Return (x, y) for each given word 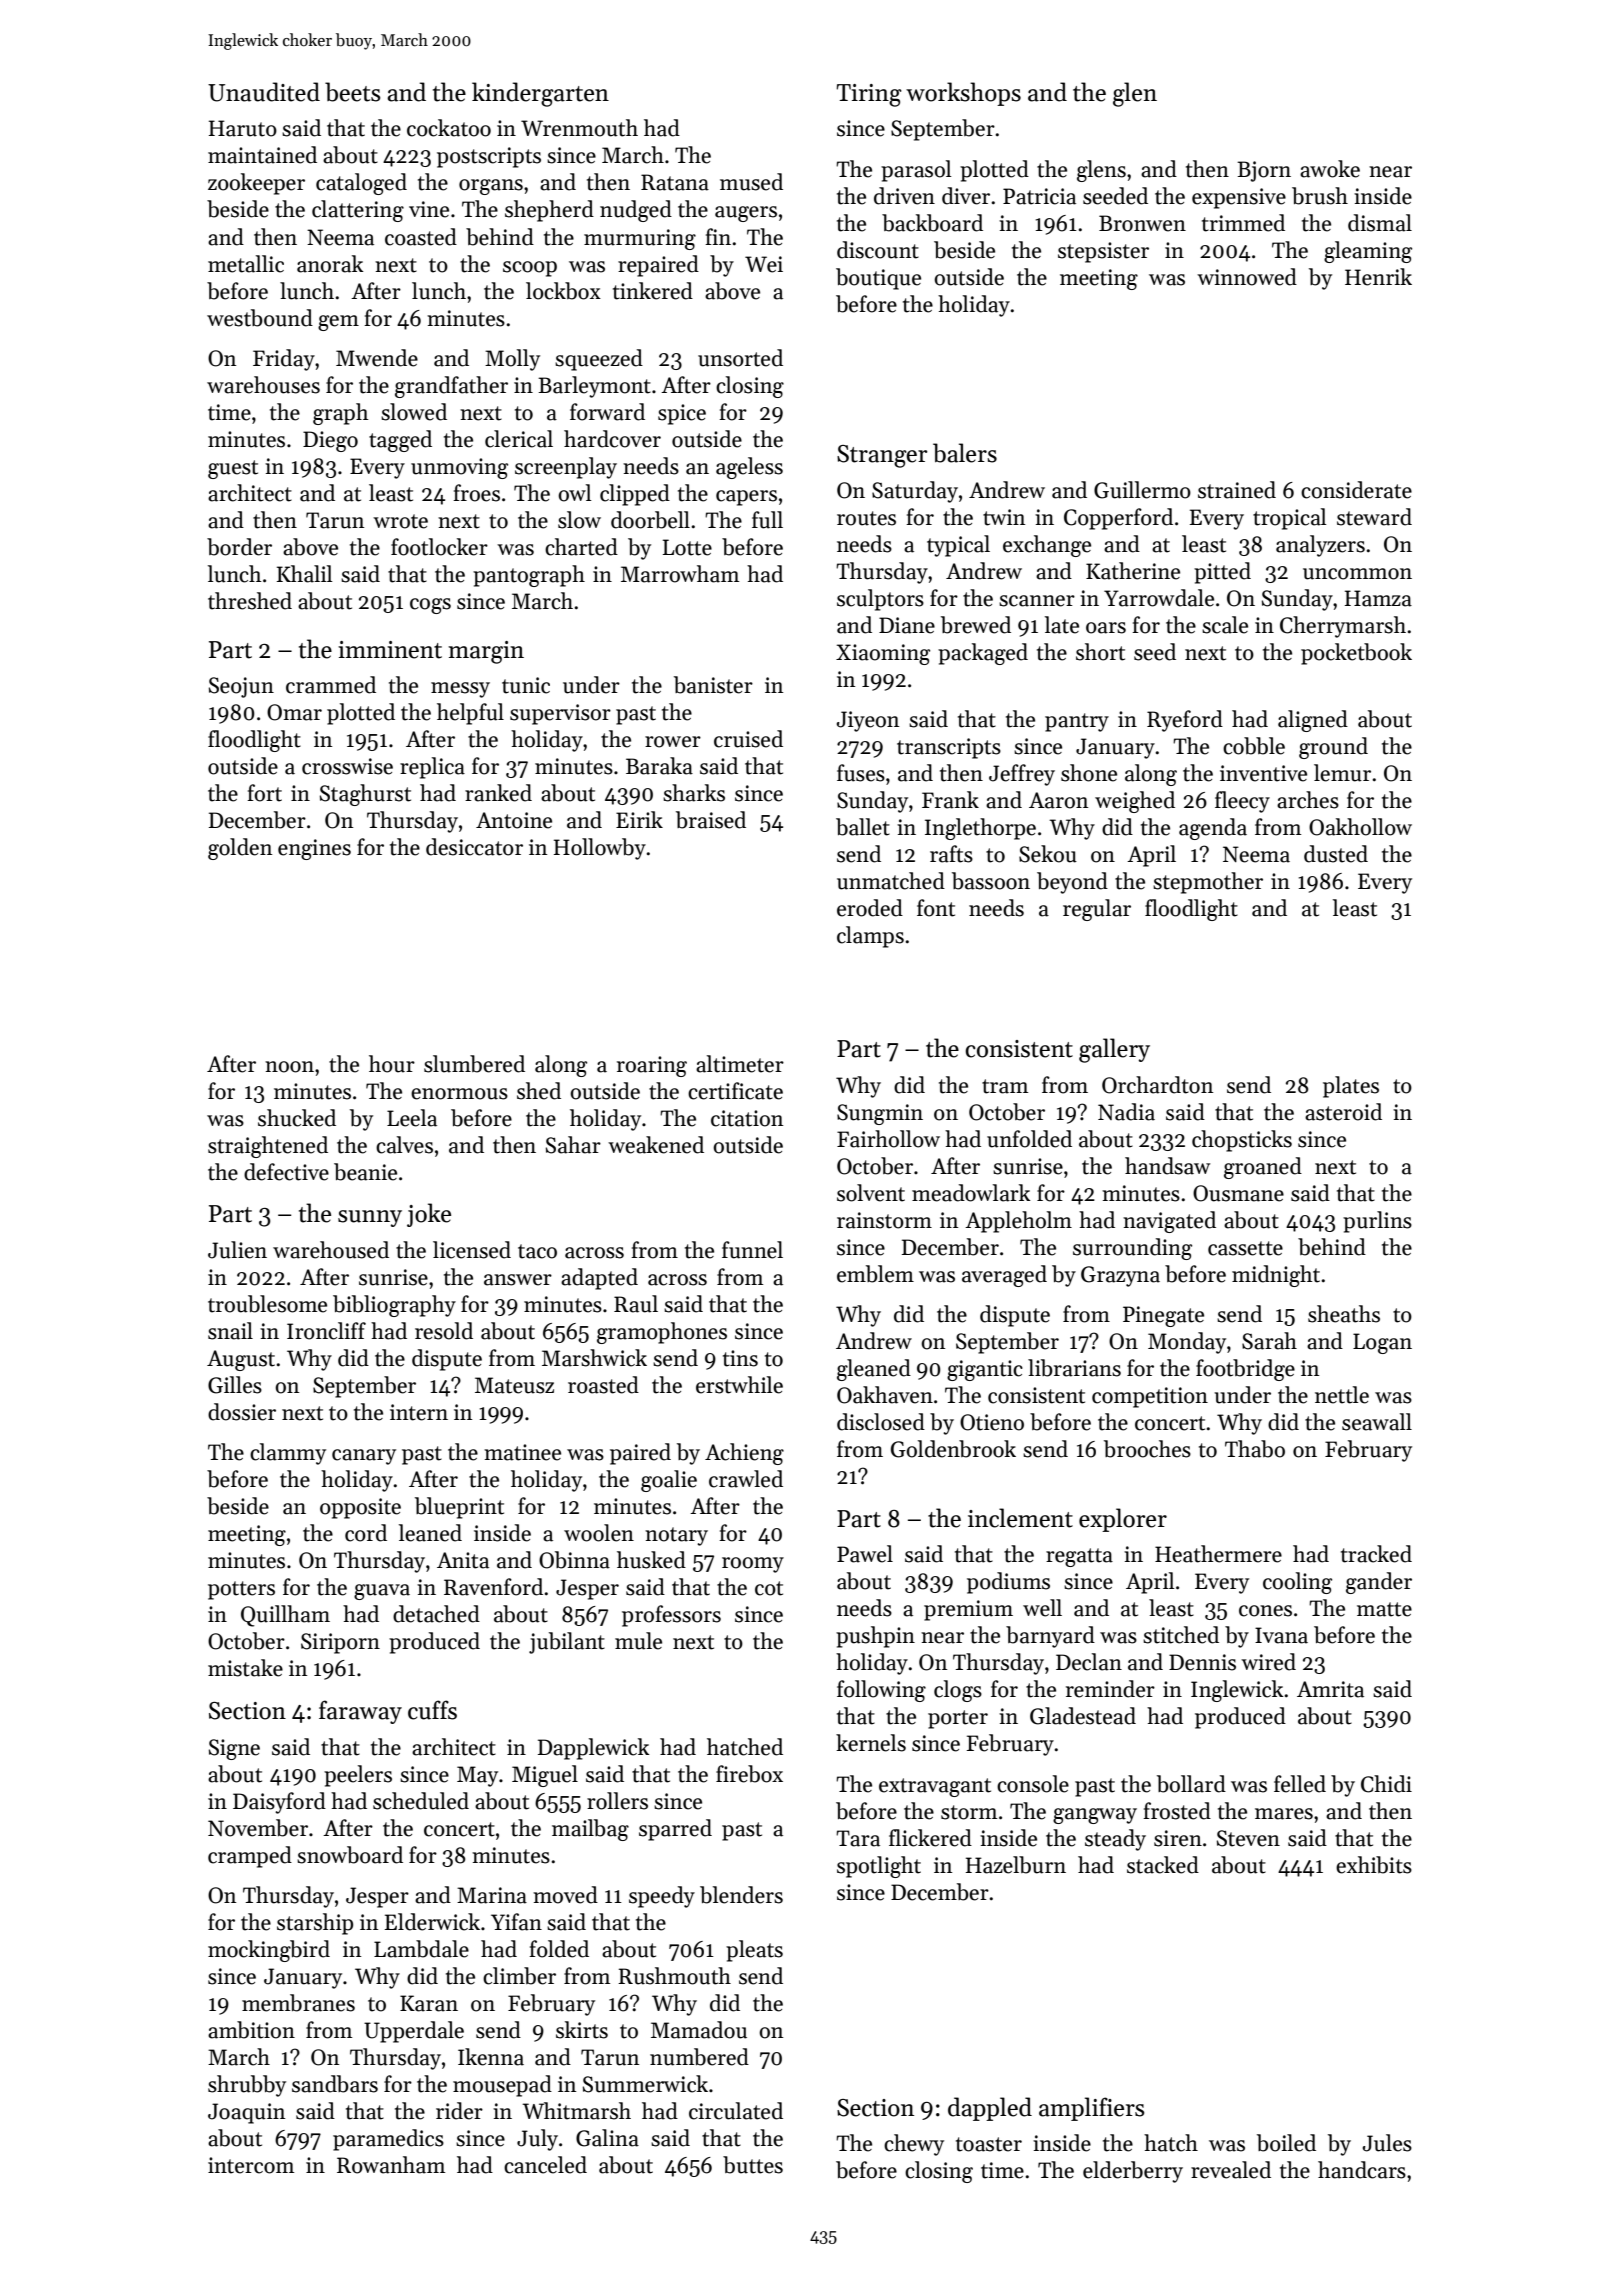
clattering (358, 211)
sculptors (880, 600)
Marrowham (680, 574)
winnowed (1247, 277)
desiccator (474, 847)
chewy (914, 2145)
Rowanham (391, 2165)
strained (1237, 490)
